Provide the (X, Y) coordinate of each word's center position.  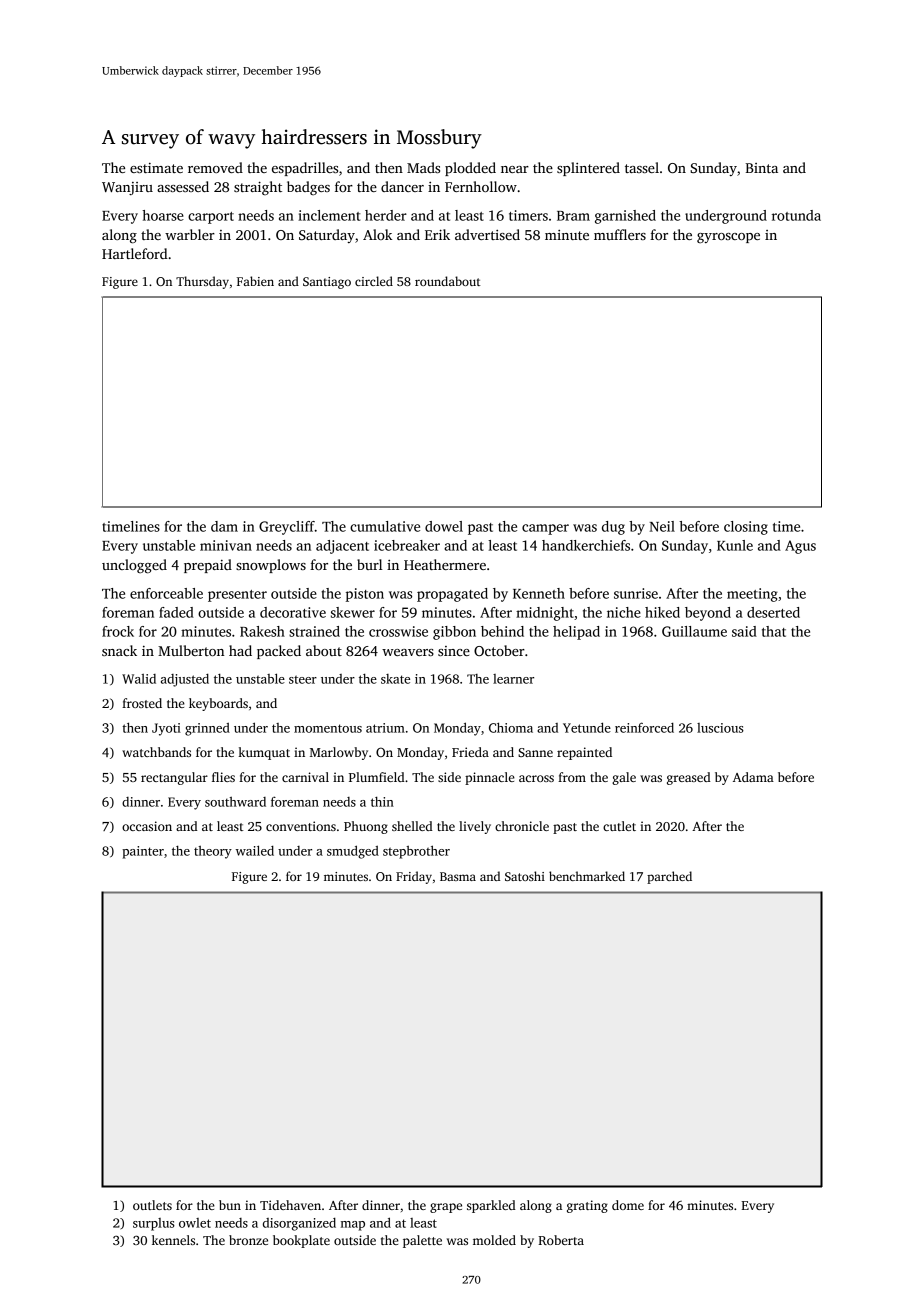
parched (669, 877)
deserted (773, 612)
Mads (423, 167)
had (240, 650)
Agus (800, 547)
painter (143, 852)
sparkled (491, 1206)
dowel (444, 526)
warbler (190, 234)
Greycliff (287, 528)
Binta (762, 168)
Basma (458, 876)
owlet (195, 1223)
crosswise (398, 631)
